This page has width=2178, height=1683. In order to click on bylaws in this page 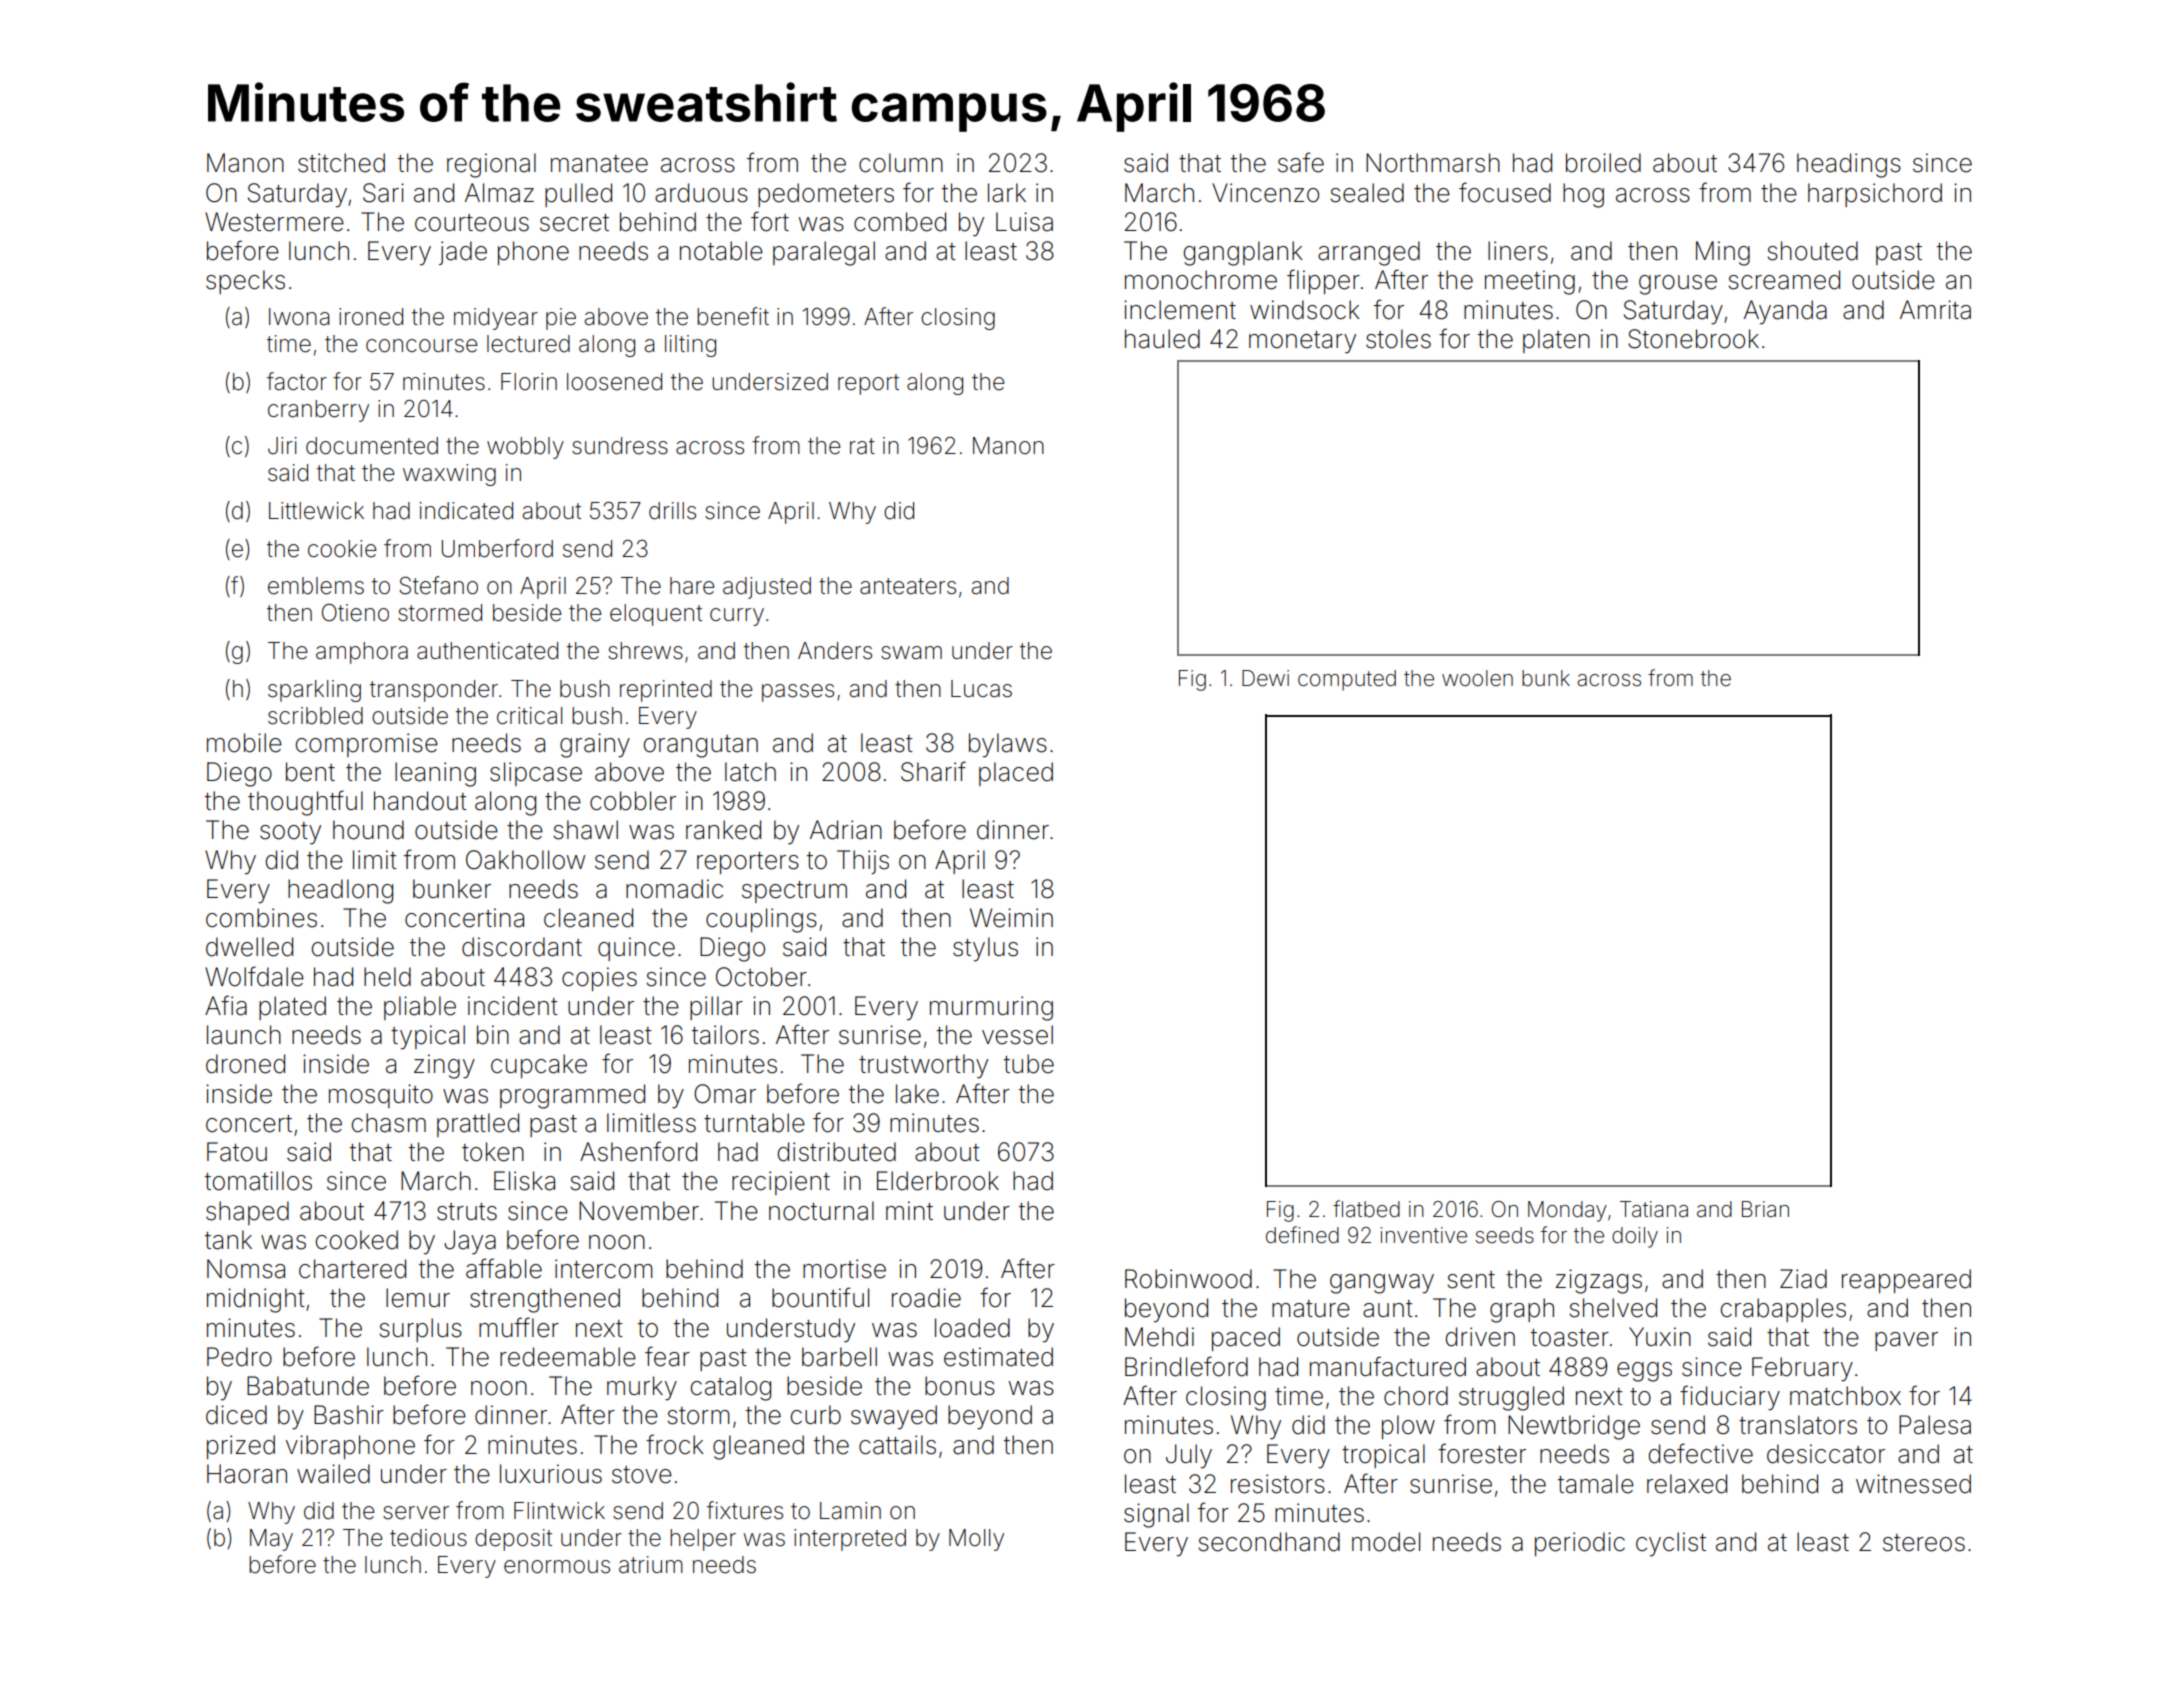, I will do `click(1008, 745)`.
